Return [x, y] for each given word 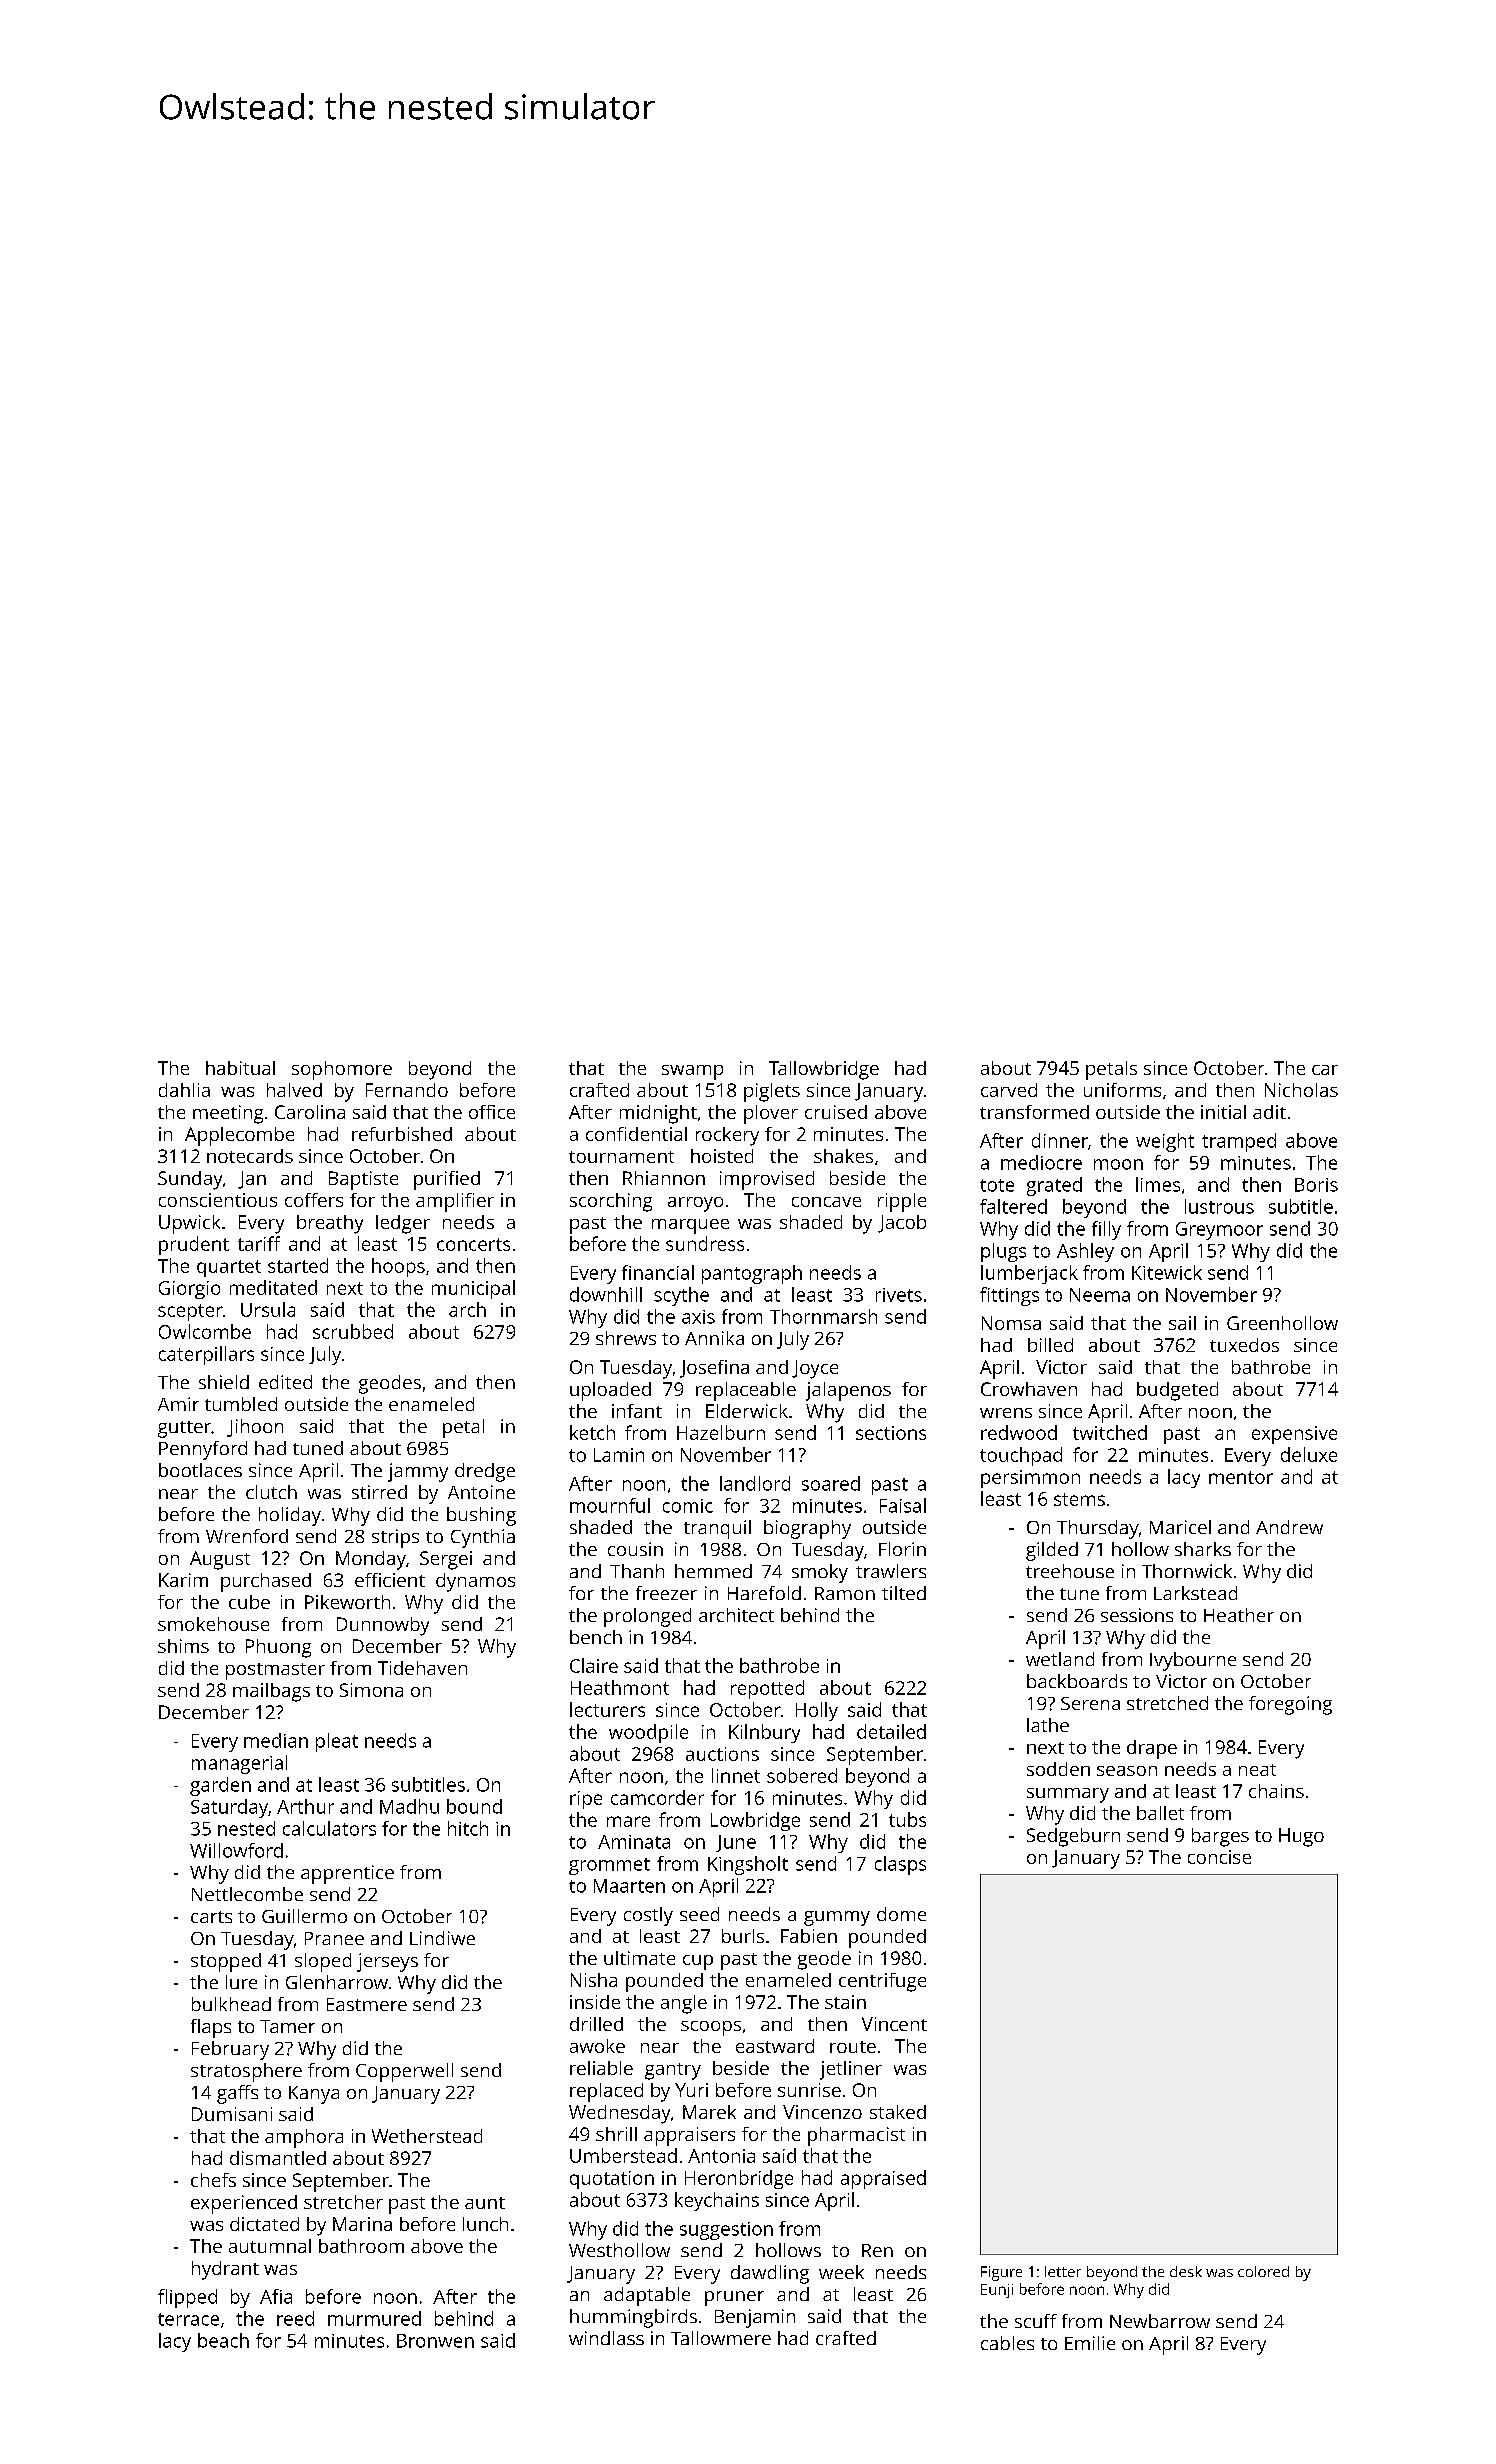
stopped [226, 1962]
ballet [1160, 1813]
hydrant [225, 2270]
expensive [1294, 1435]
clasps [900, 1865]
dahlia [184, 1090]
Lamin [619, 1455]
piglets [772, 1092]
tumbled [241, 1404]
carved [1009, 1090]
